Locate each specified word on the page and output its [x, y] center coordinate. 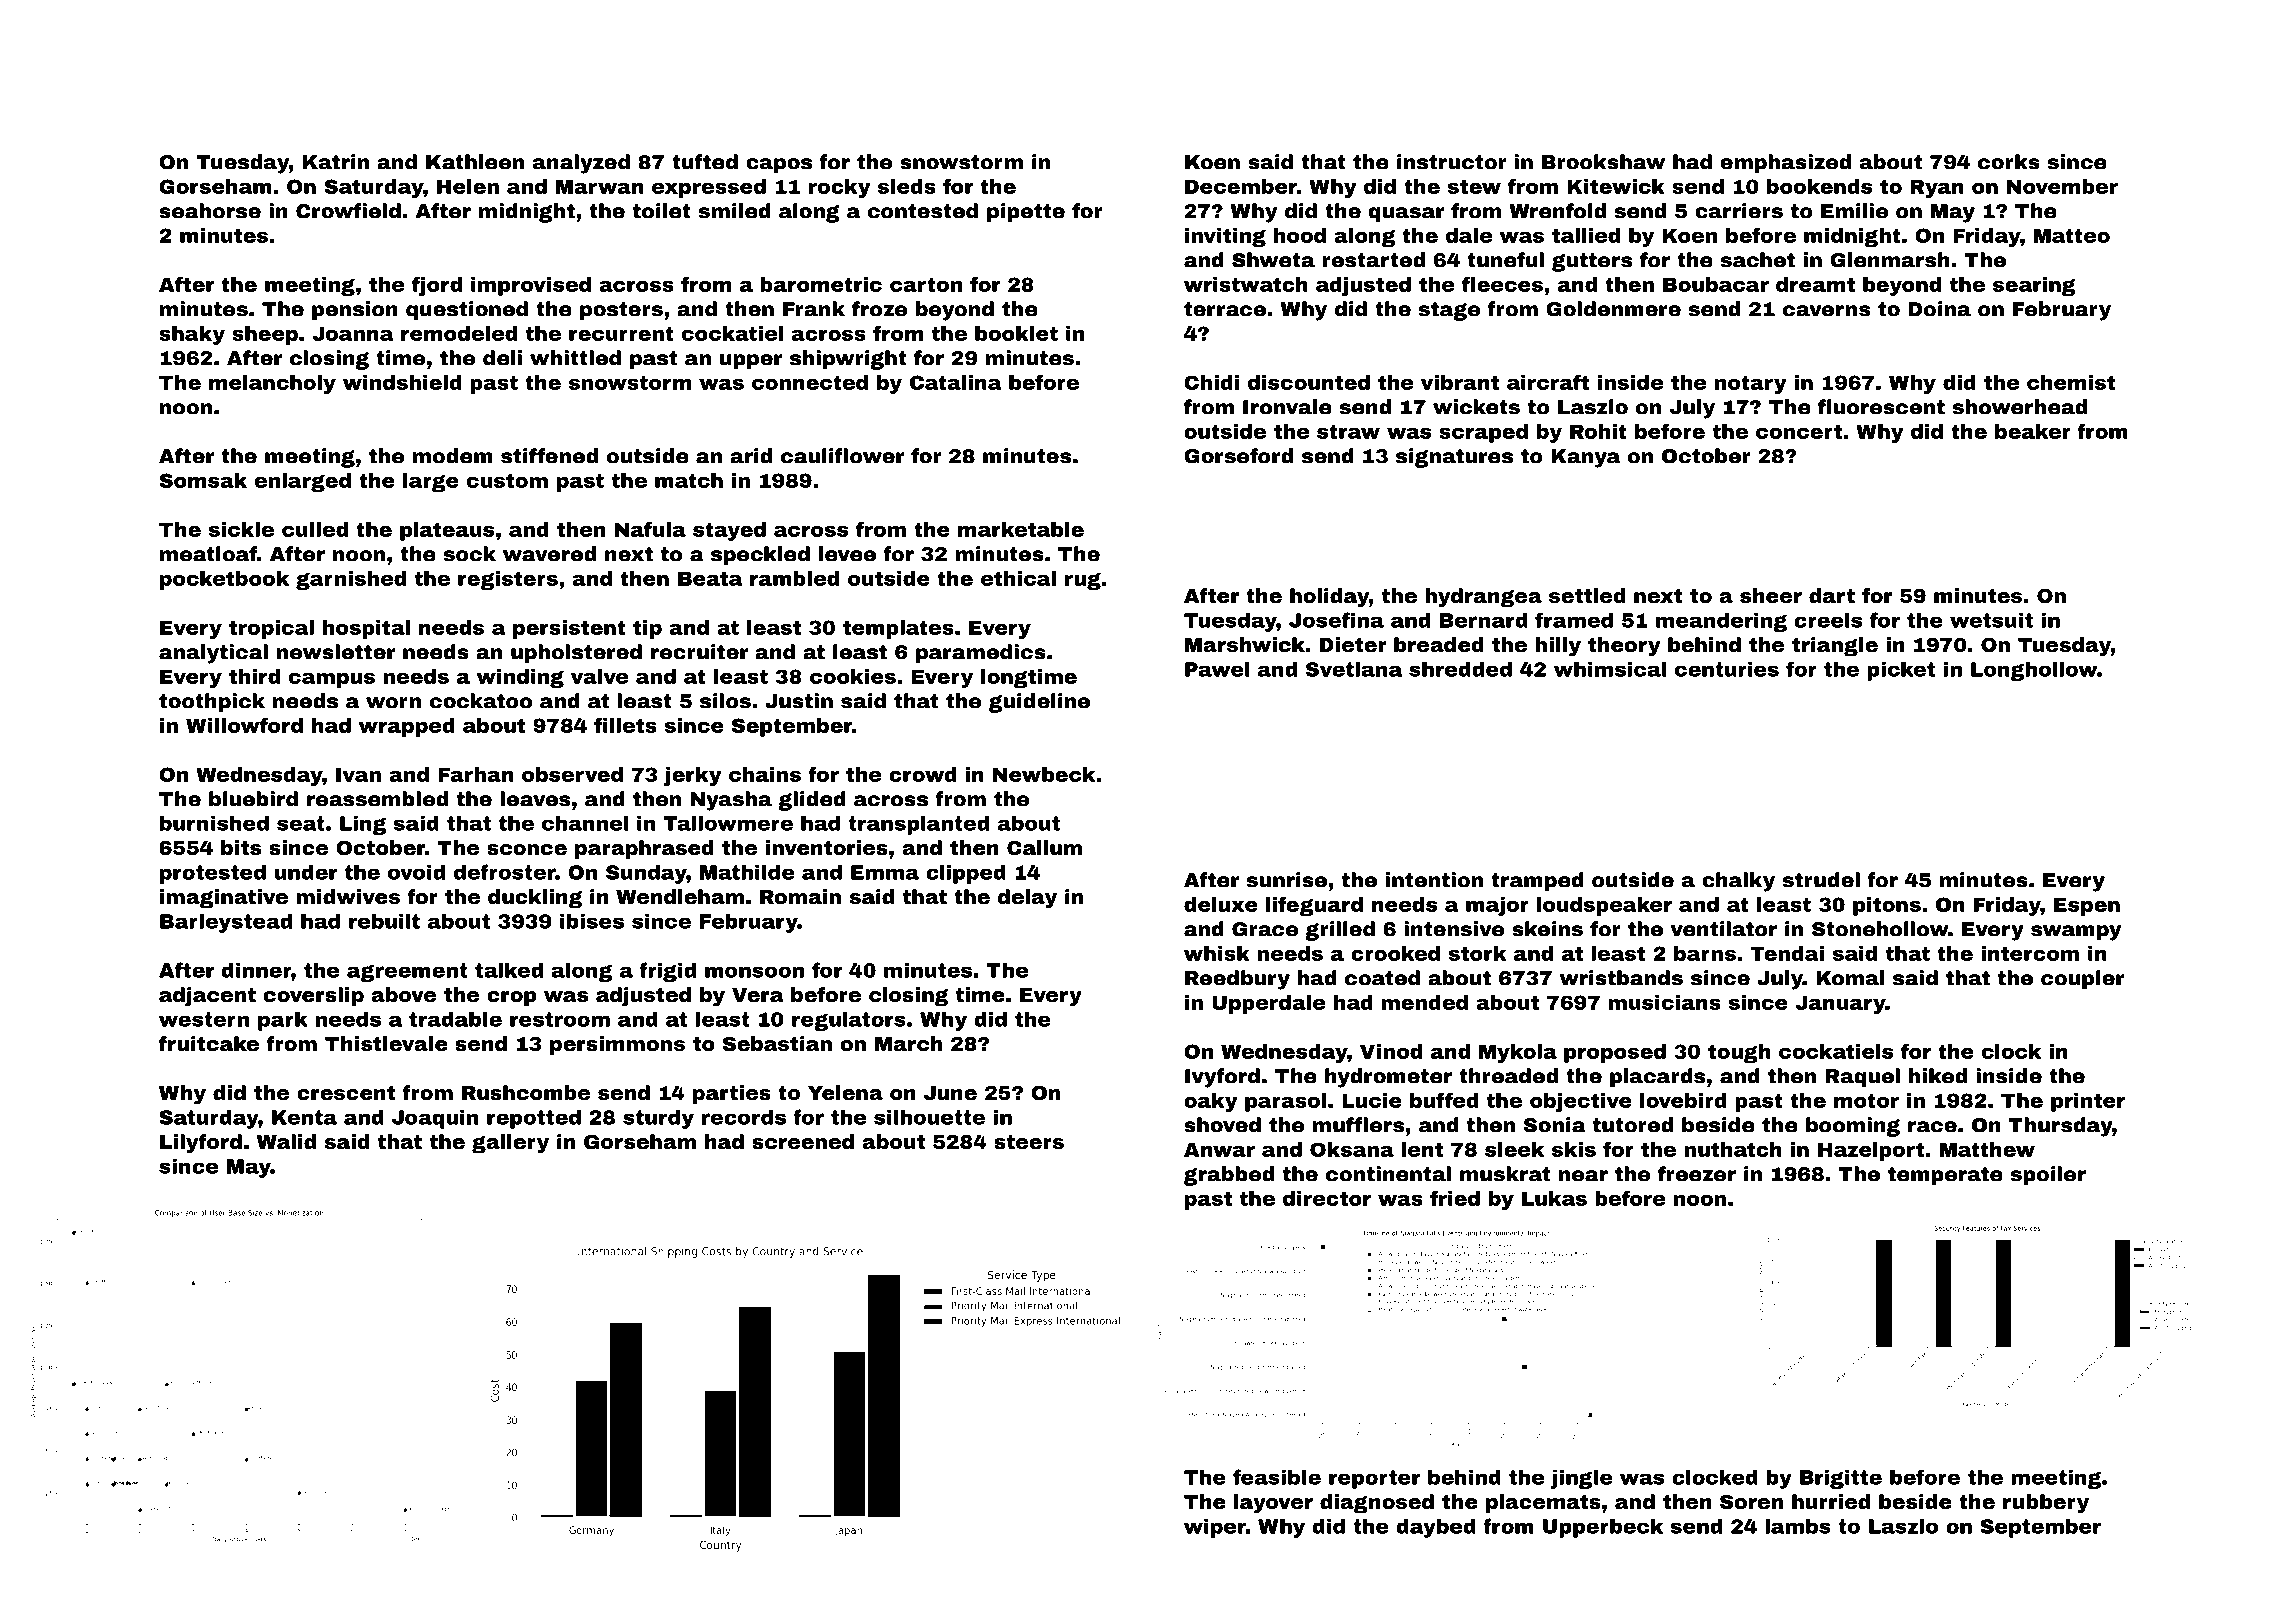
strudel [1821, 880]
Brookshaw [1603, 162]
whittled [575, 358]
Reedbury [1237, 980]
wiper [1215, 1528]
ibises [592, 921]
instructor [1452, 162]
